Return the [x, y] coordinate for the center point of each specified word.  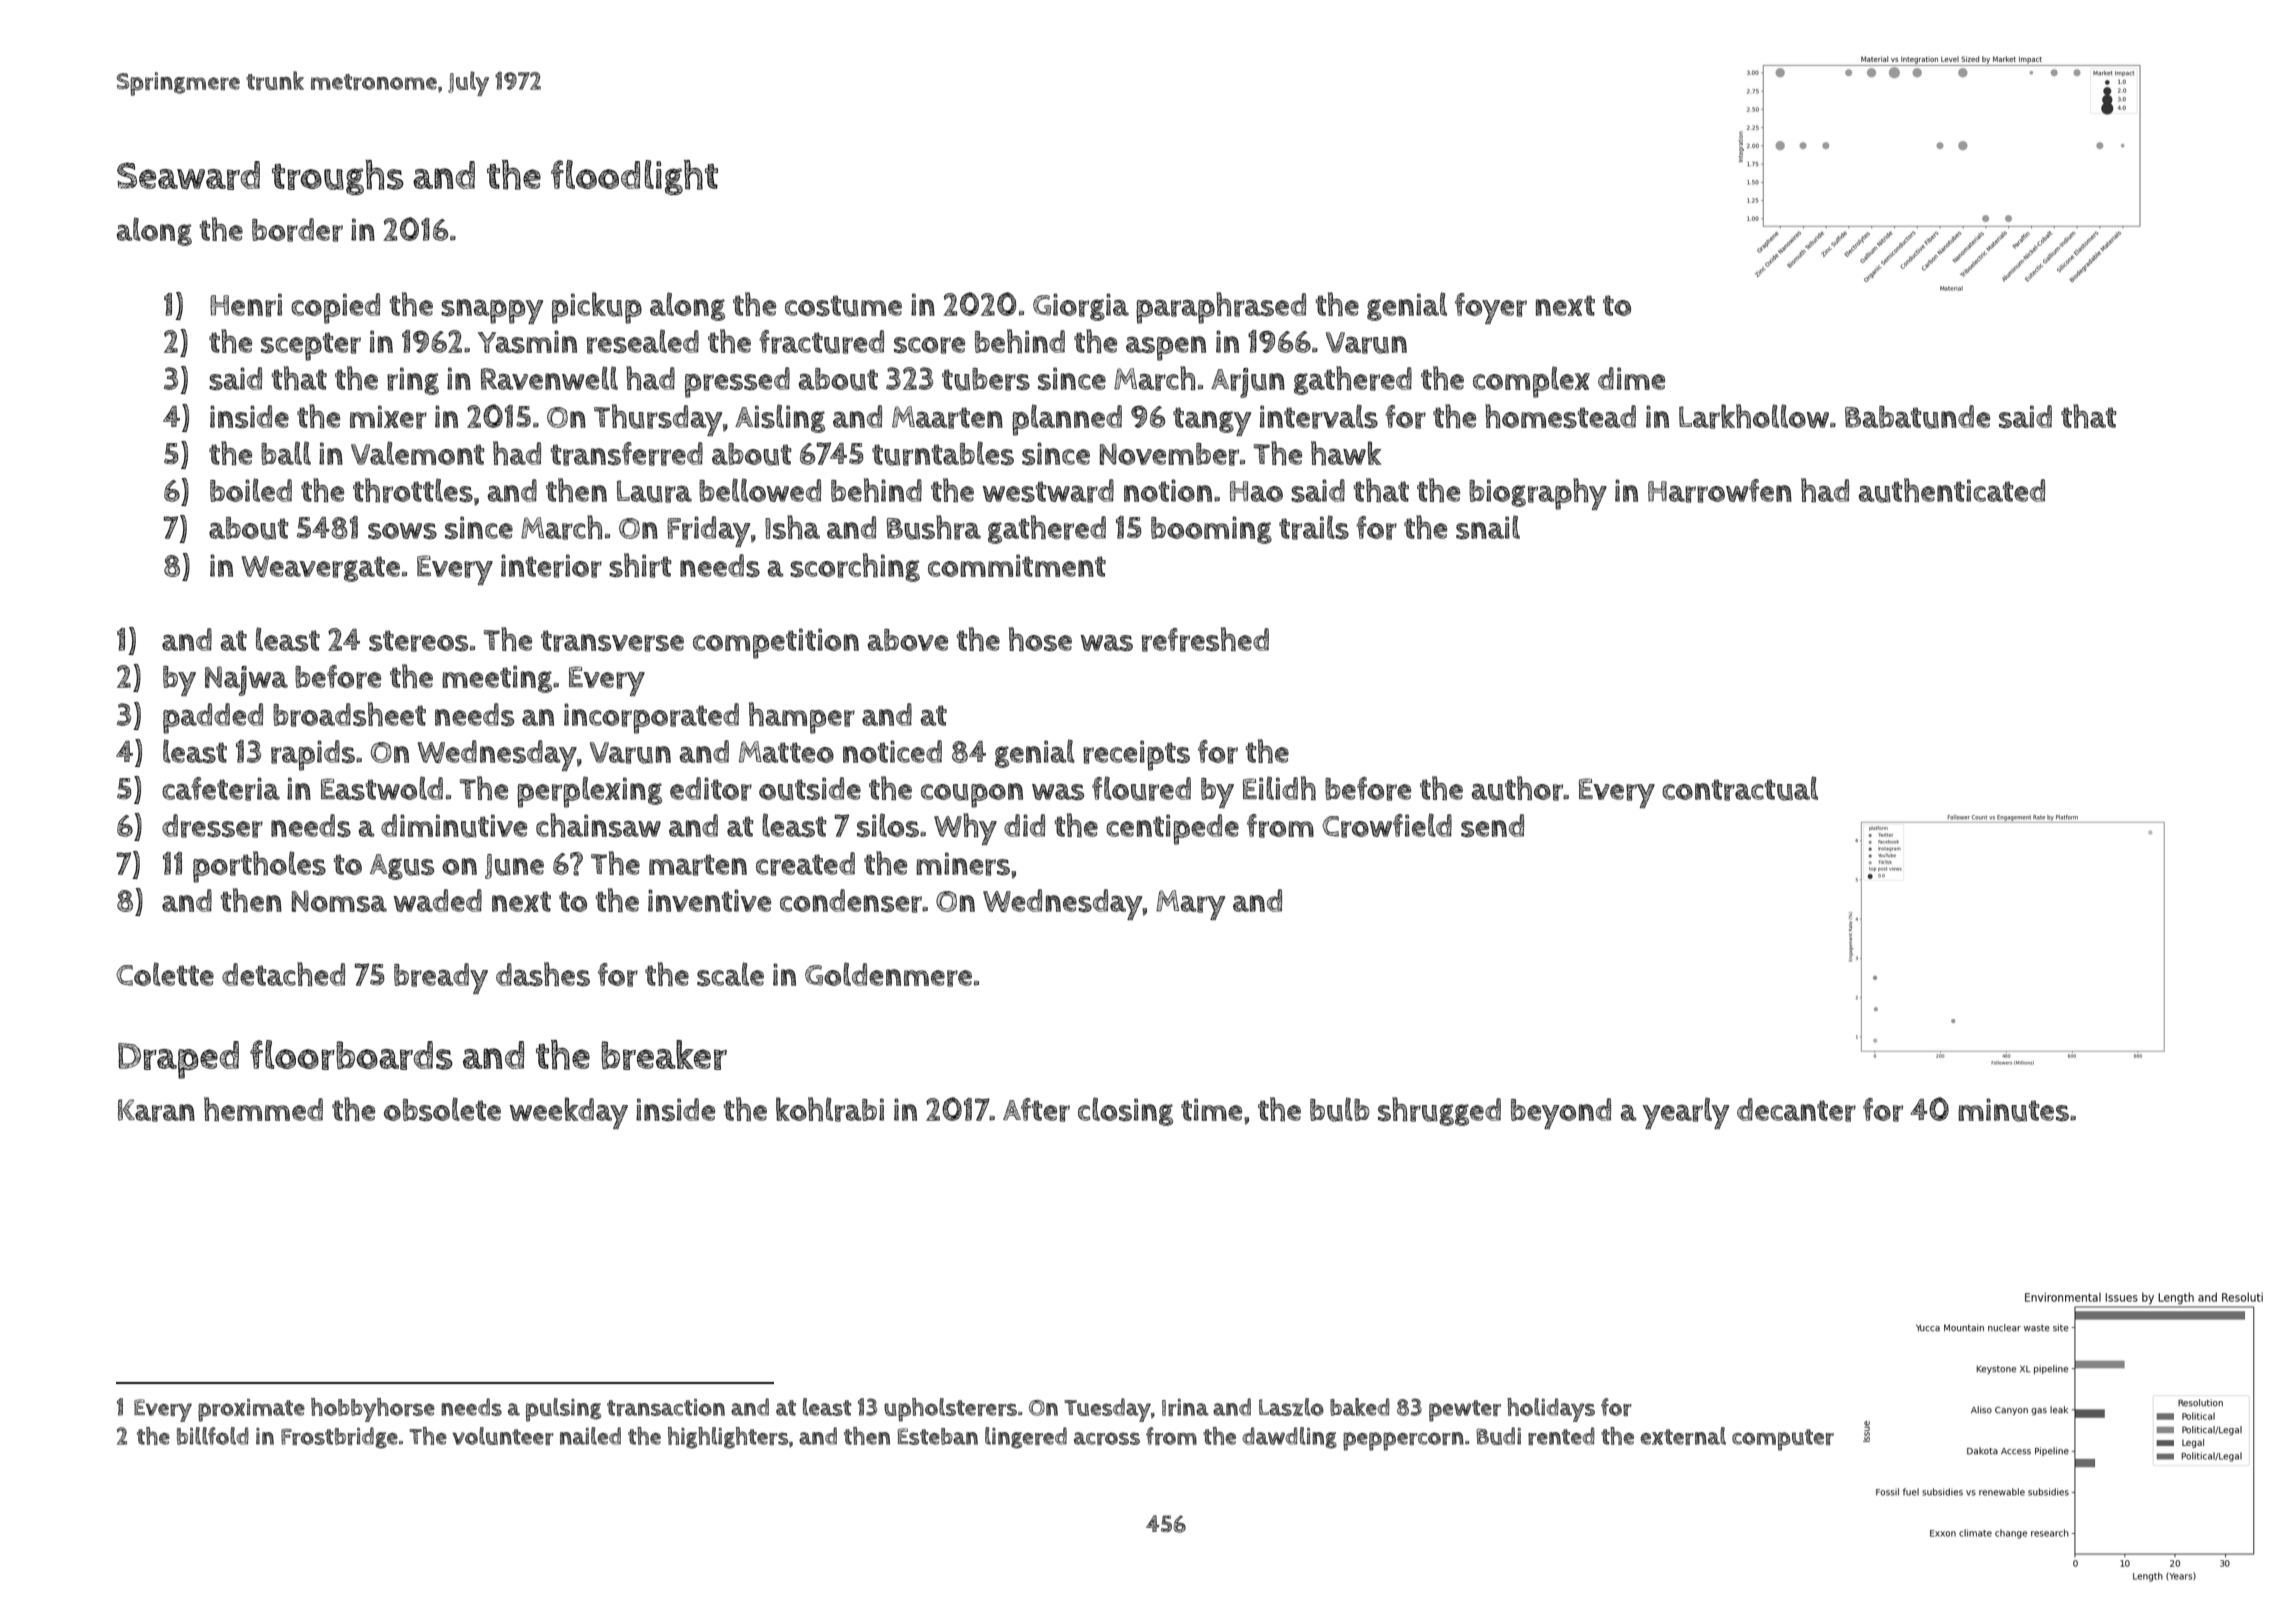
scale [730, 974]
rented [1561, 1436]
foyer [1491, 308]
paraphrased [1221, 308]
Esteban [938, 1436]
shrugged [1439, 1111]
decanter [1796, 1110]
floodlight [634, 177]
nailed [590, 1436]
